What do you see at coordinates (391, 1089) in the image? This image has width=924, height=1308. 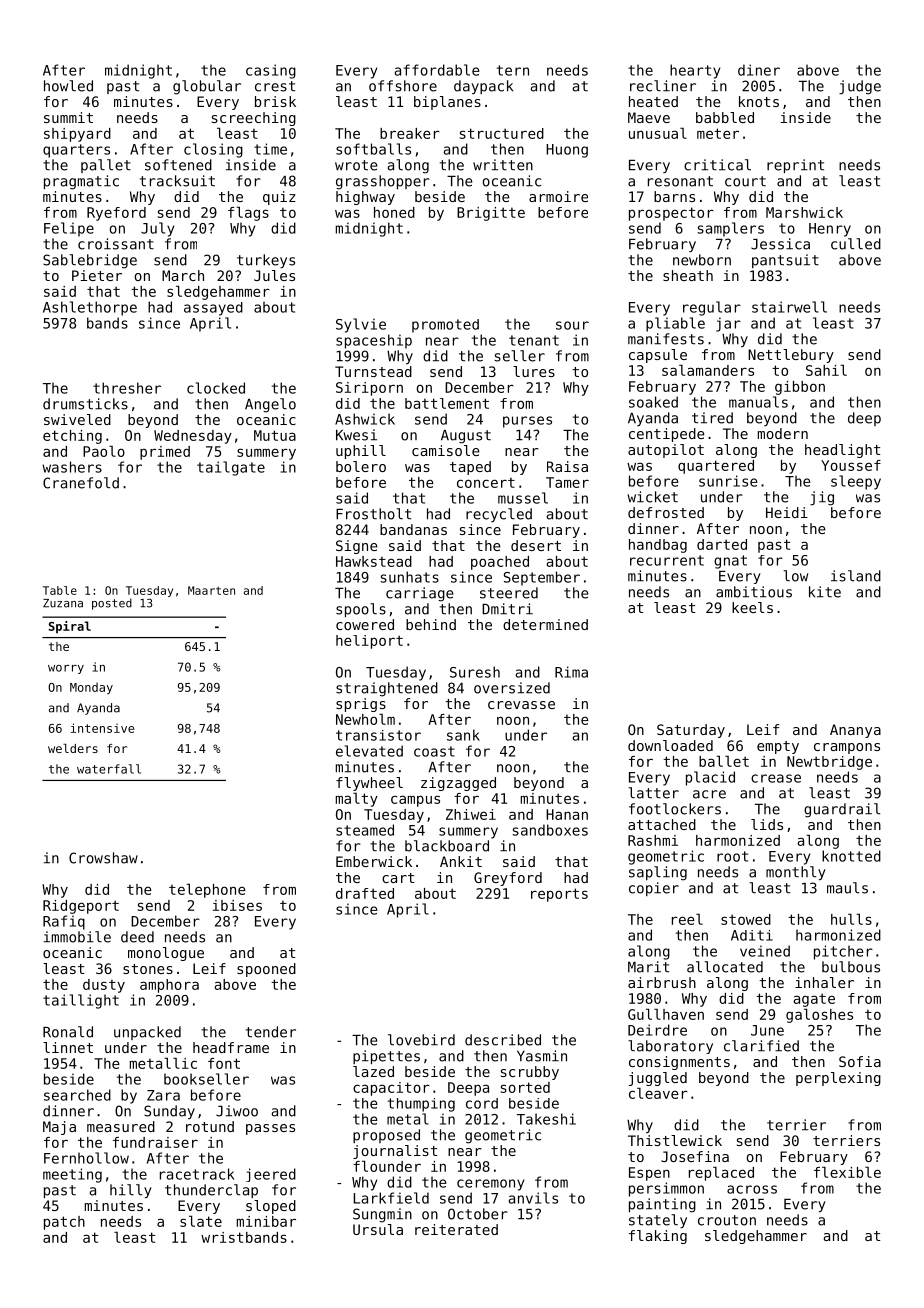 I see `capacitor` at bounding box center [391, 1089].
